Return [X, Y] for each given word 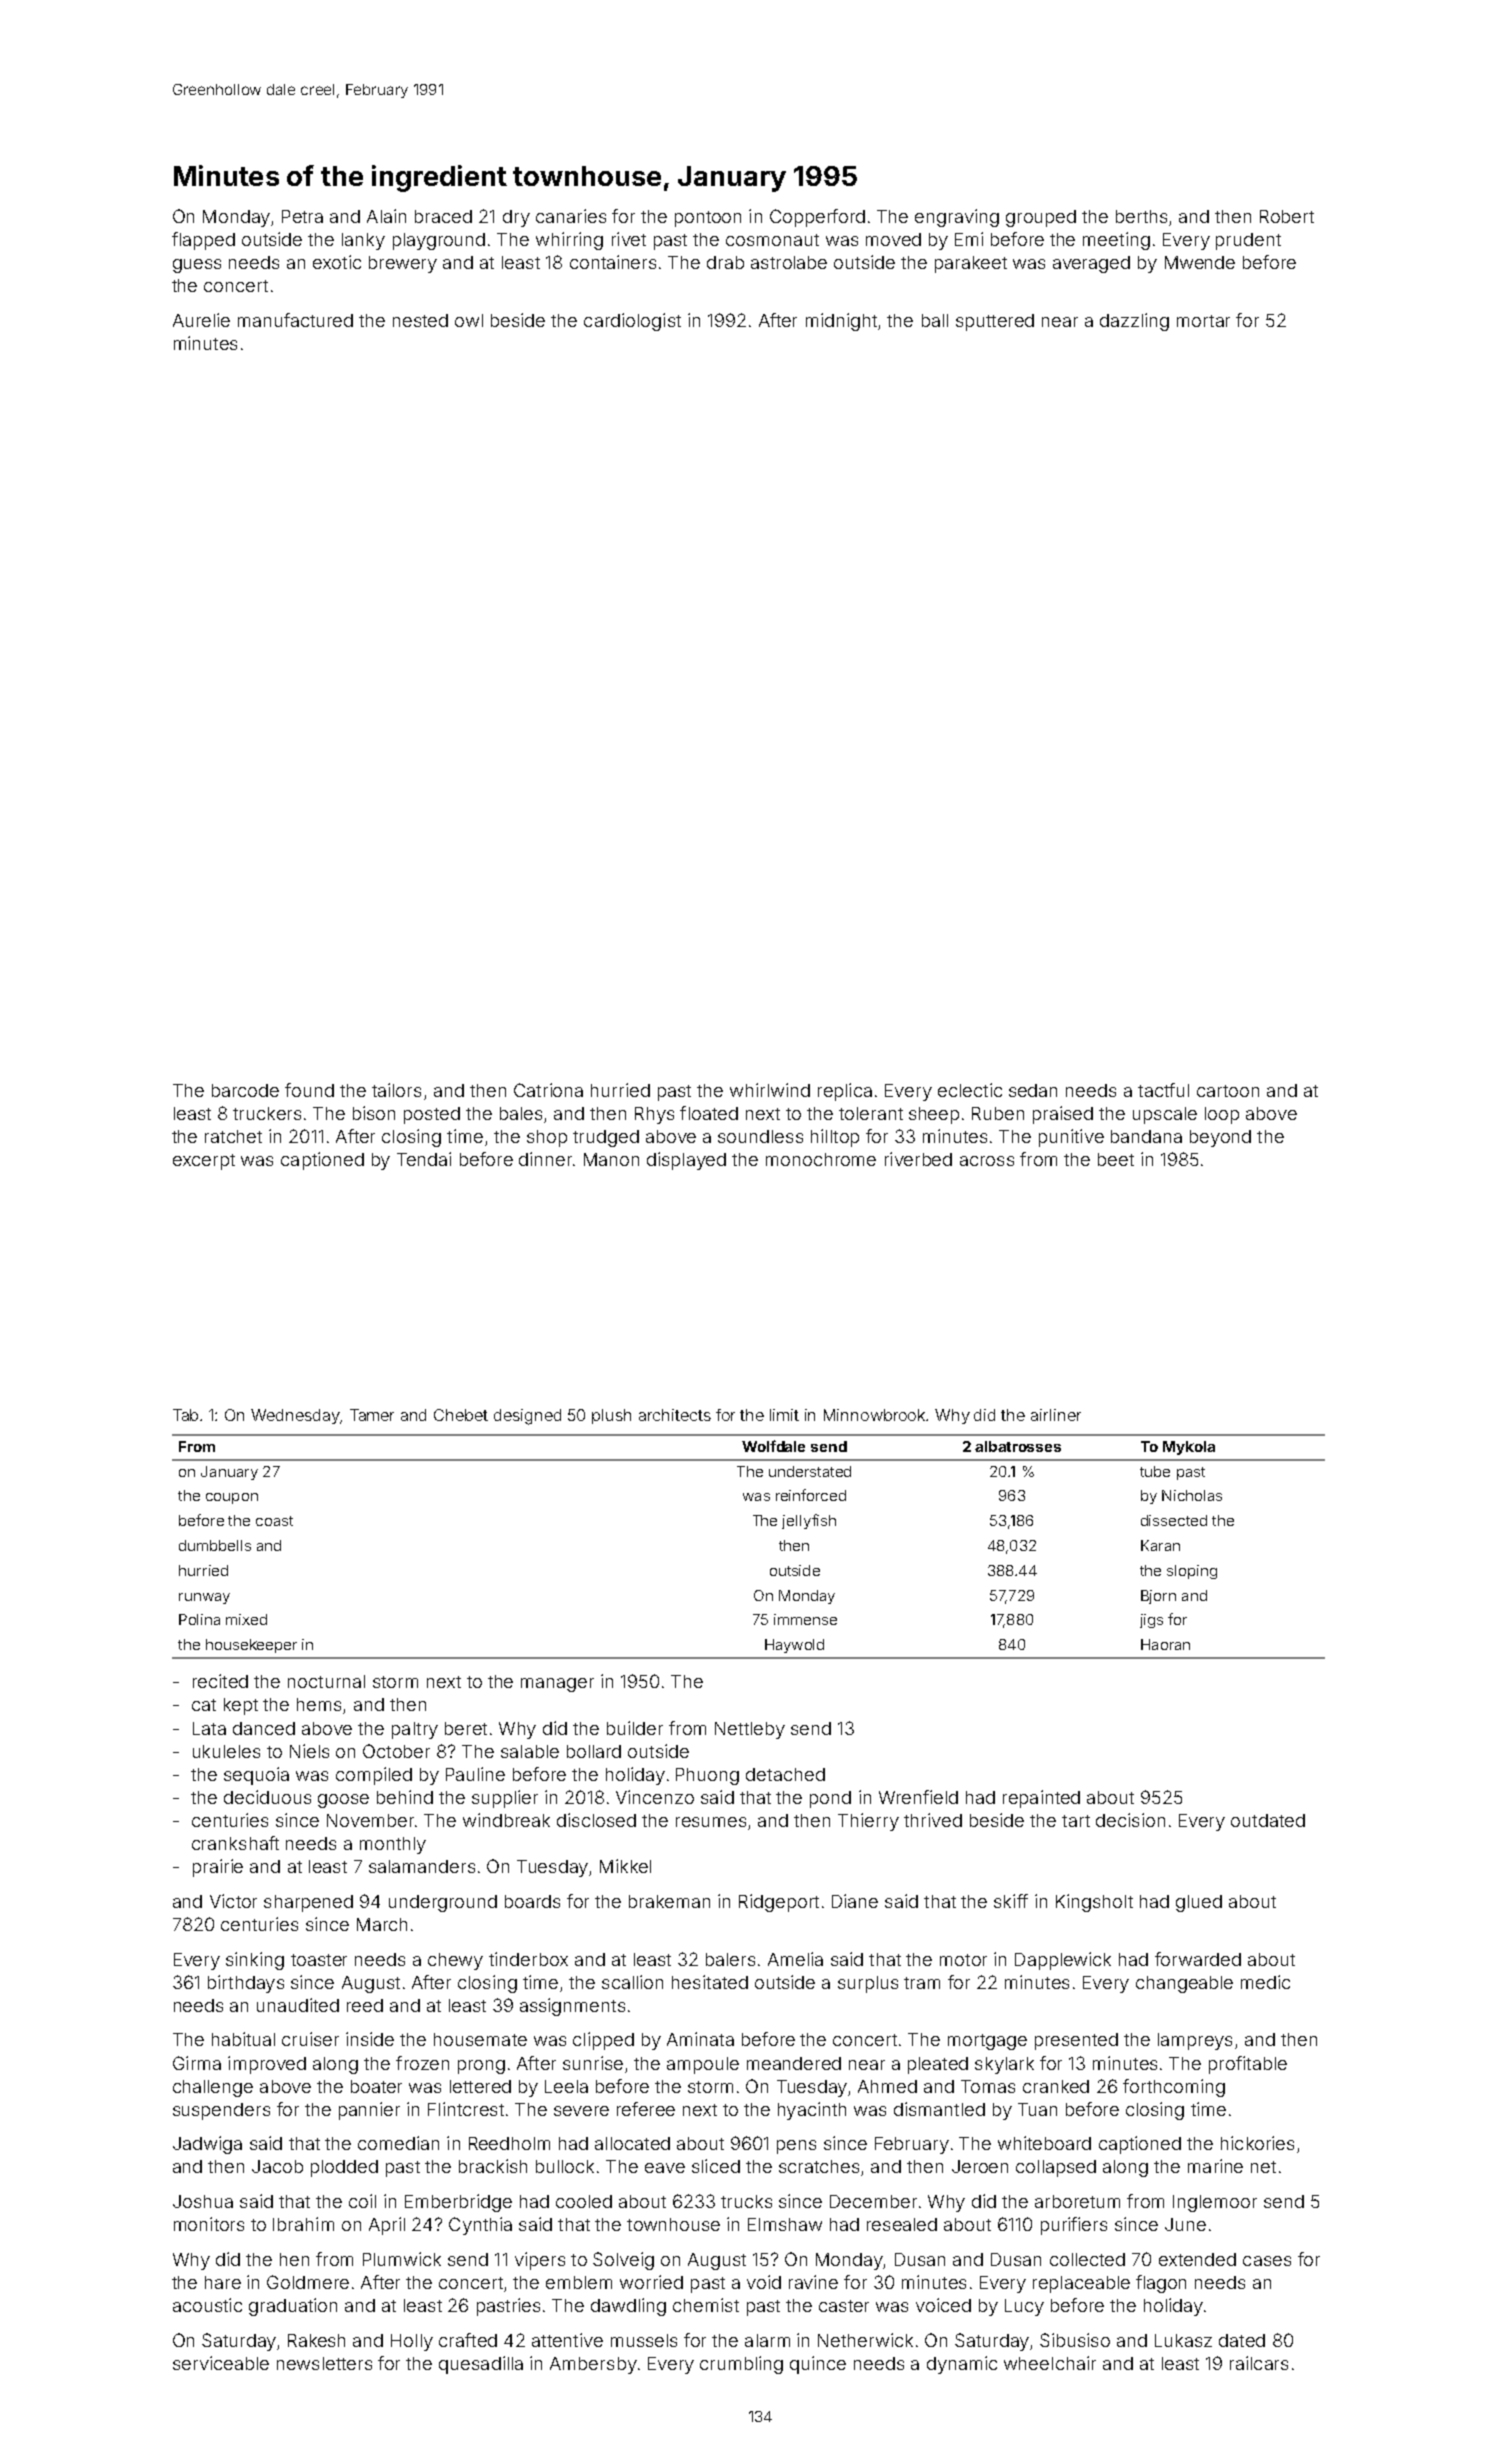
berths [1141, 216]
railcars [1259, 2363]
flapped [203, 241]
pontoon [708, 219]
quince [818, 2365]
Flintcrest [466, 2109]
